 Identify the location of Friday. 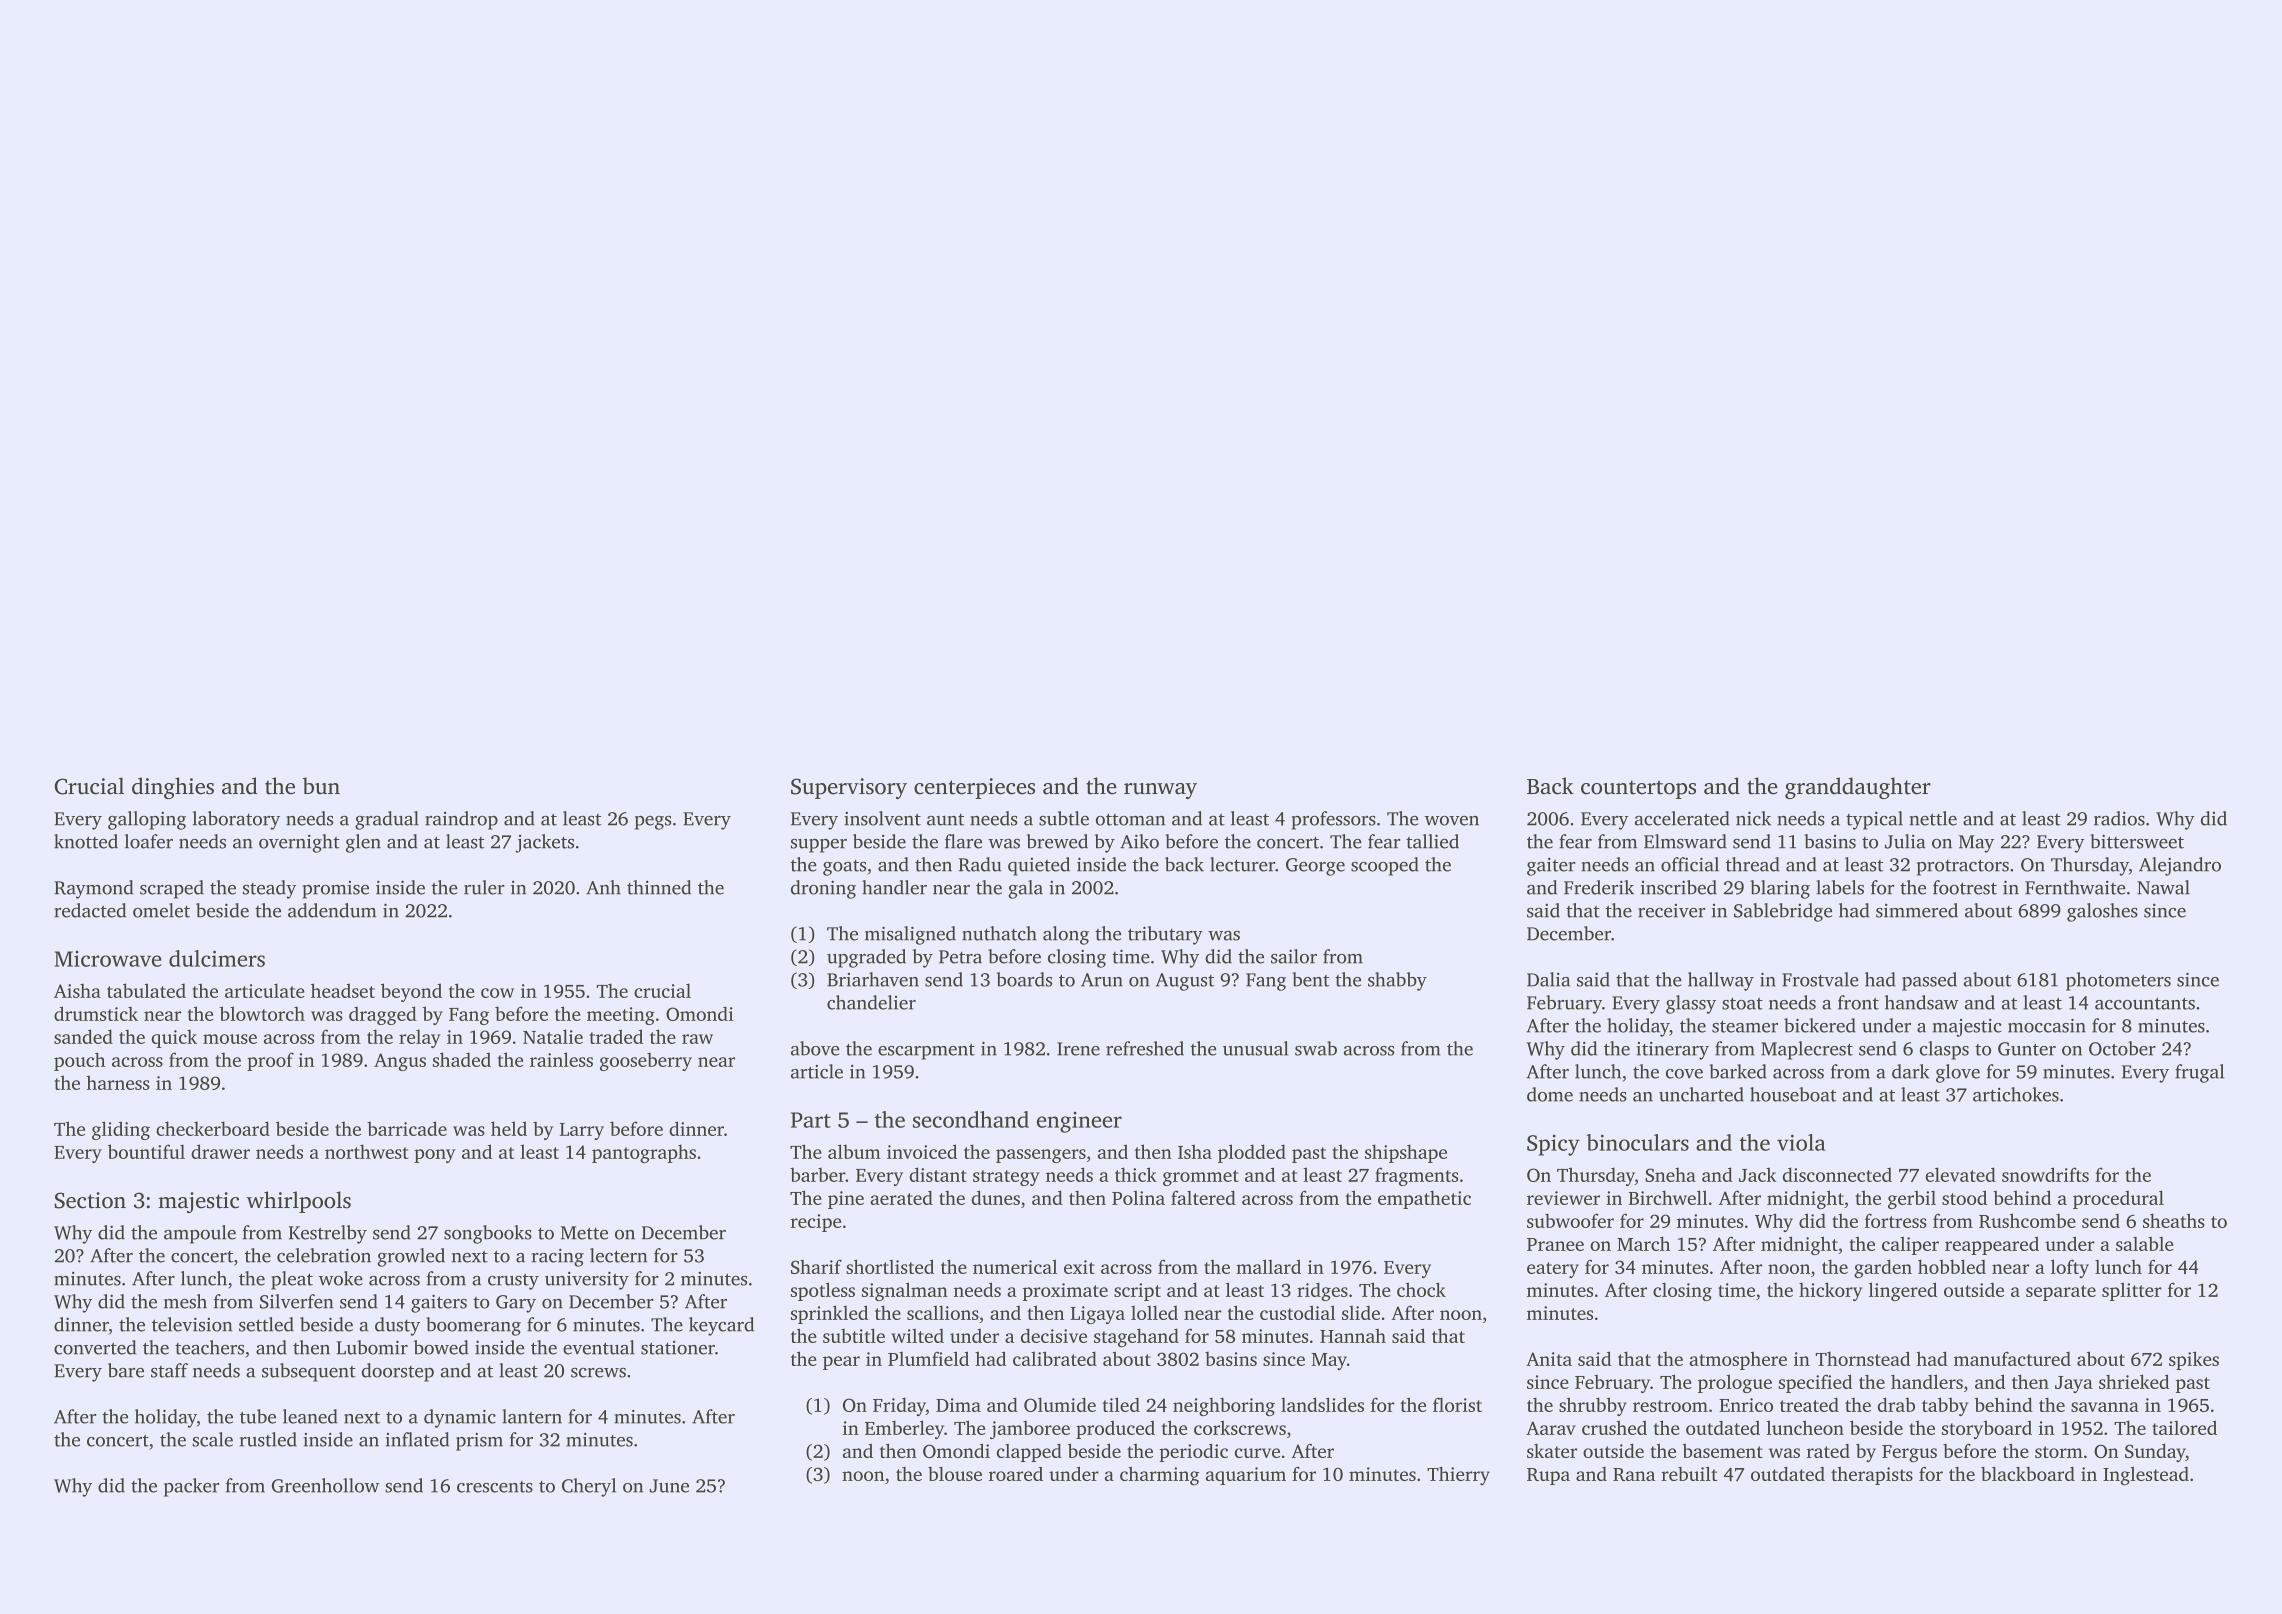
(899, 1406).
